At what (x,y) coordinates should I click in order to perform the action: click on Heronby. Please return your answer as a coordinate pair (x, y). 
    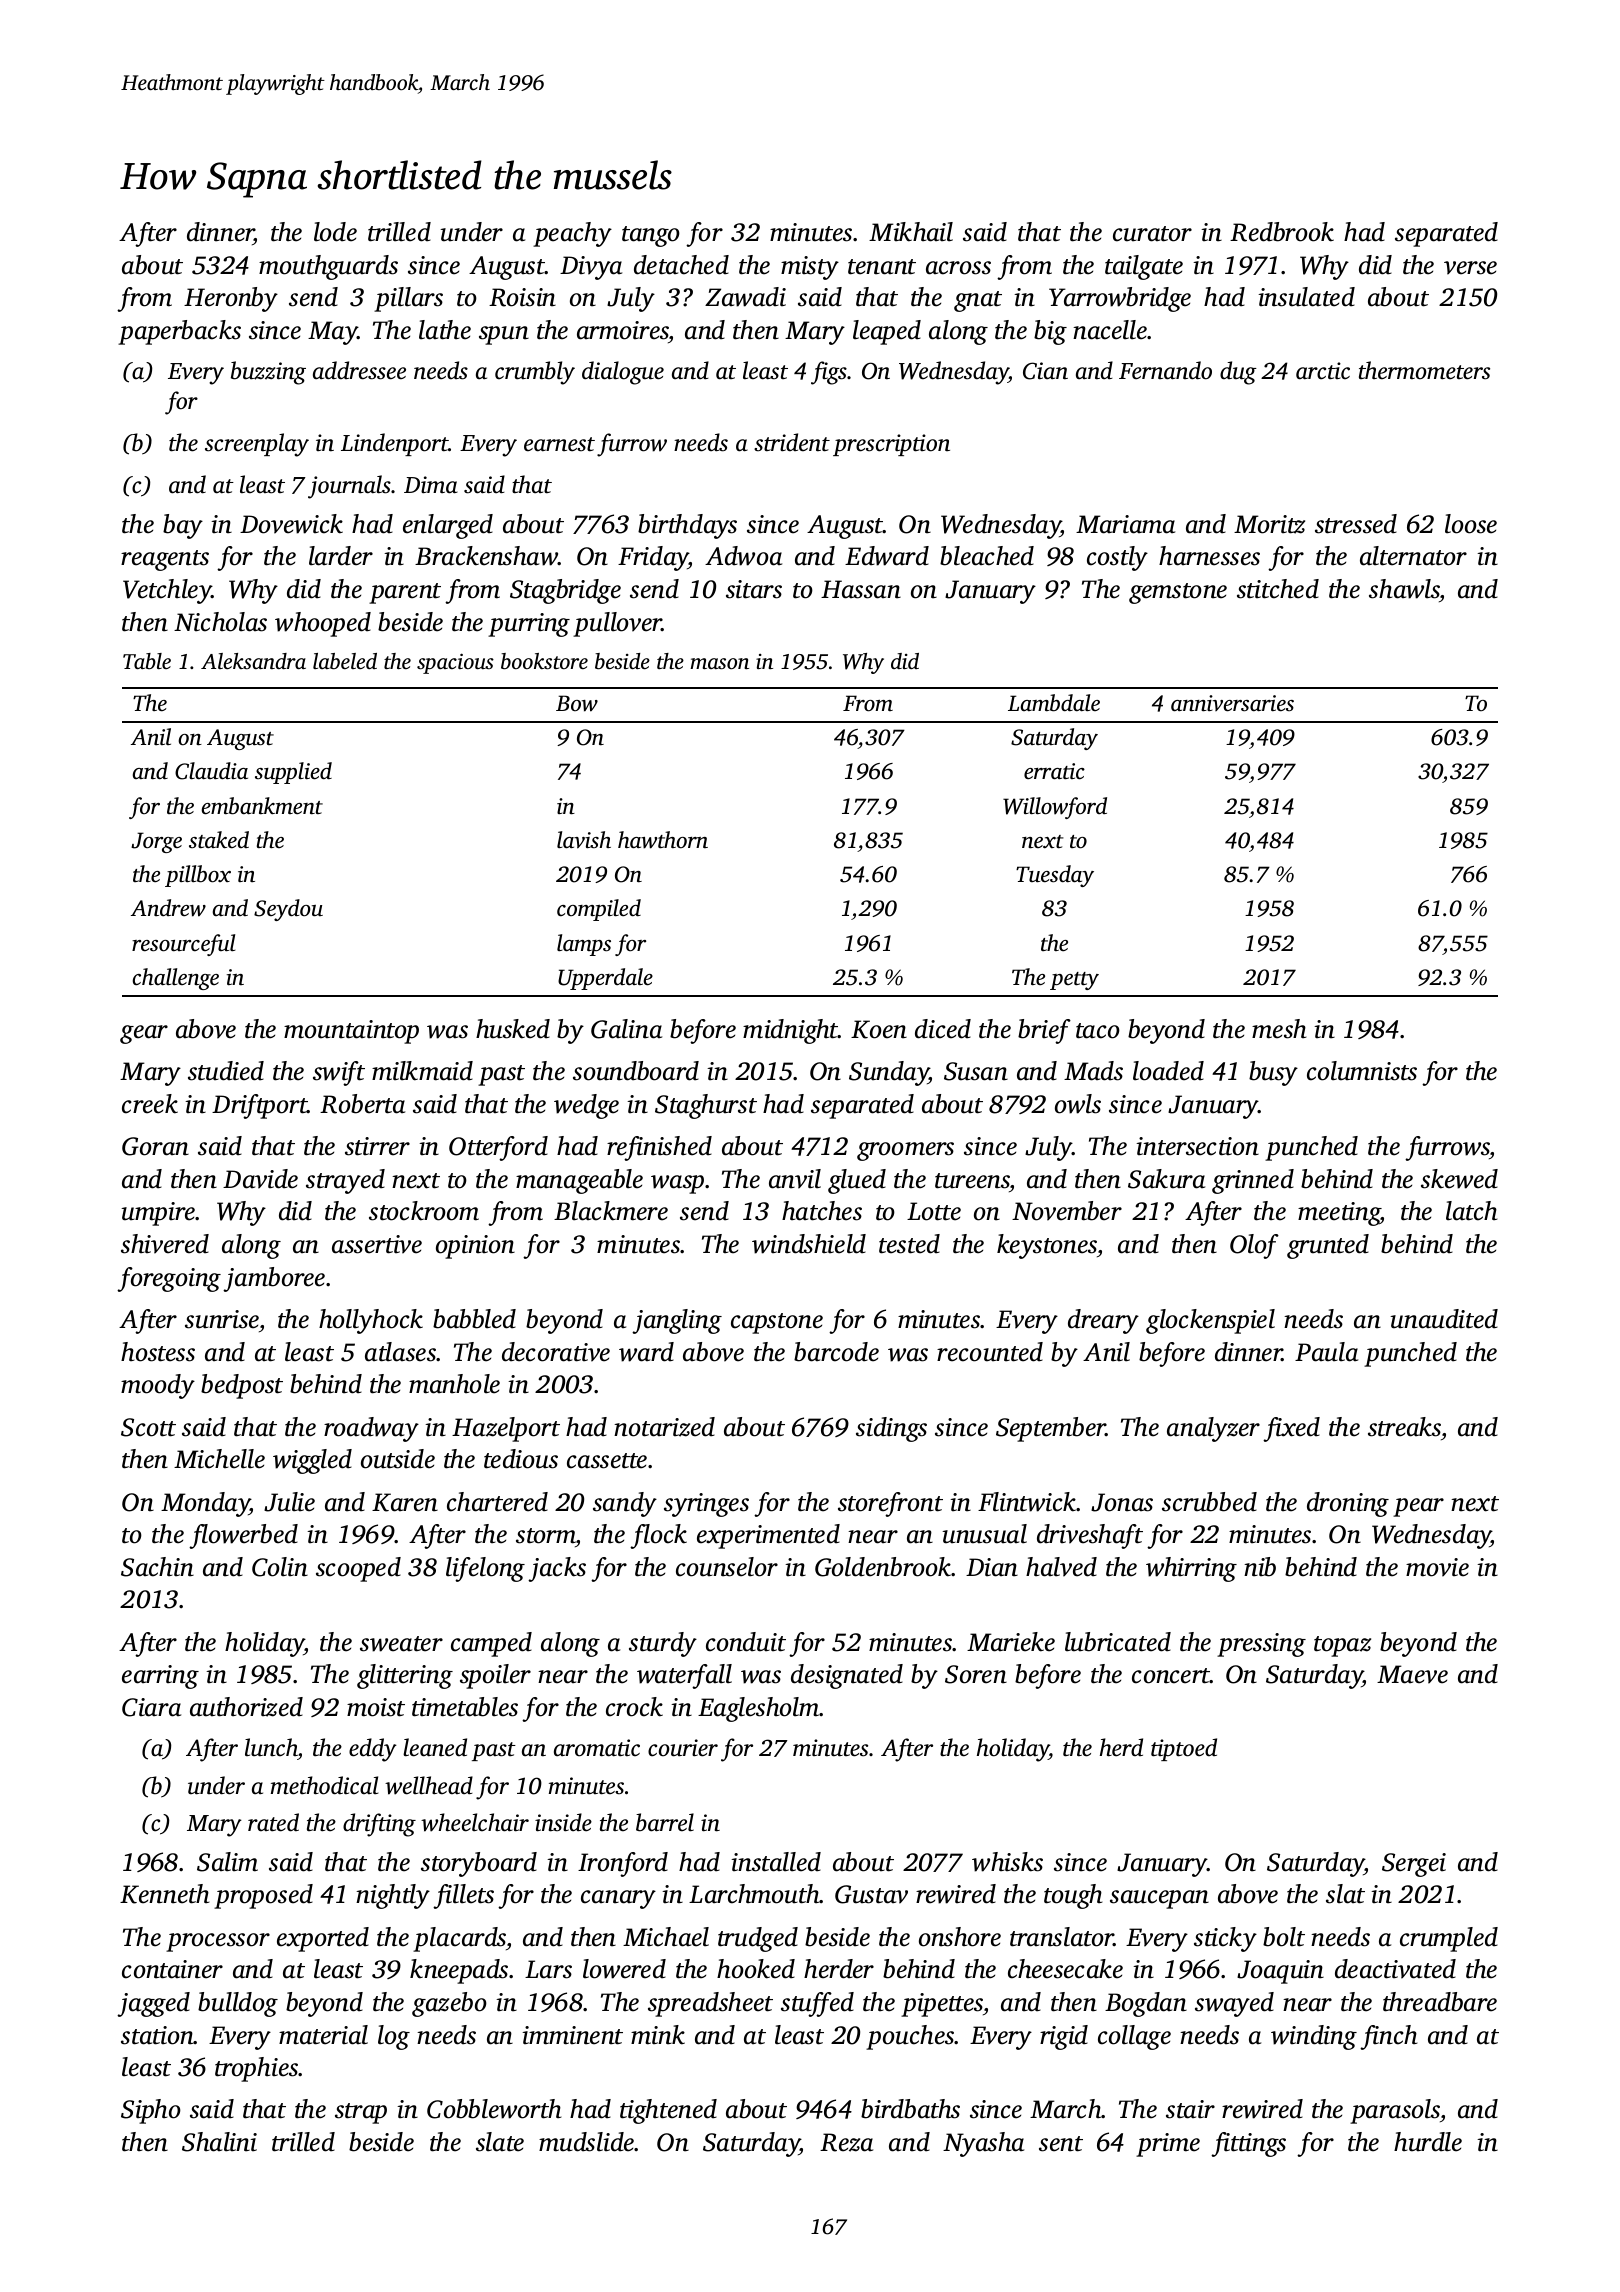
    Looking at the image, I should click on (231, 299).
